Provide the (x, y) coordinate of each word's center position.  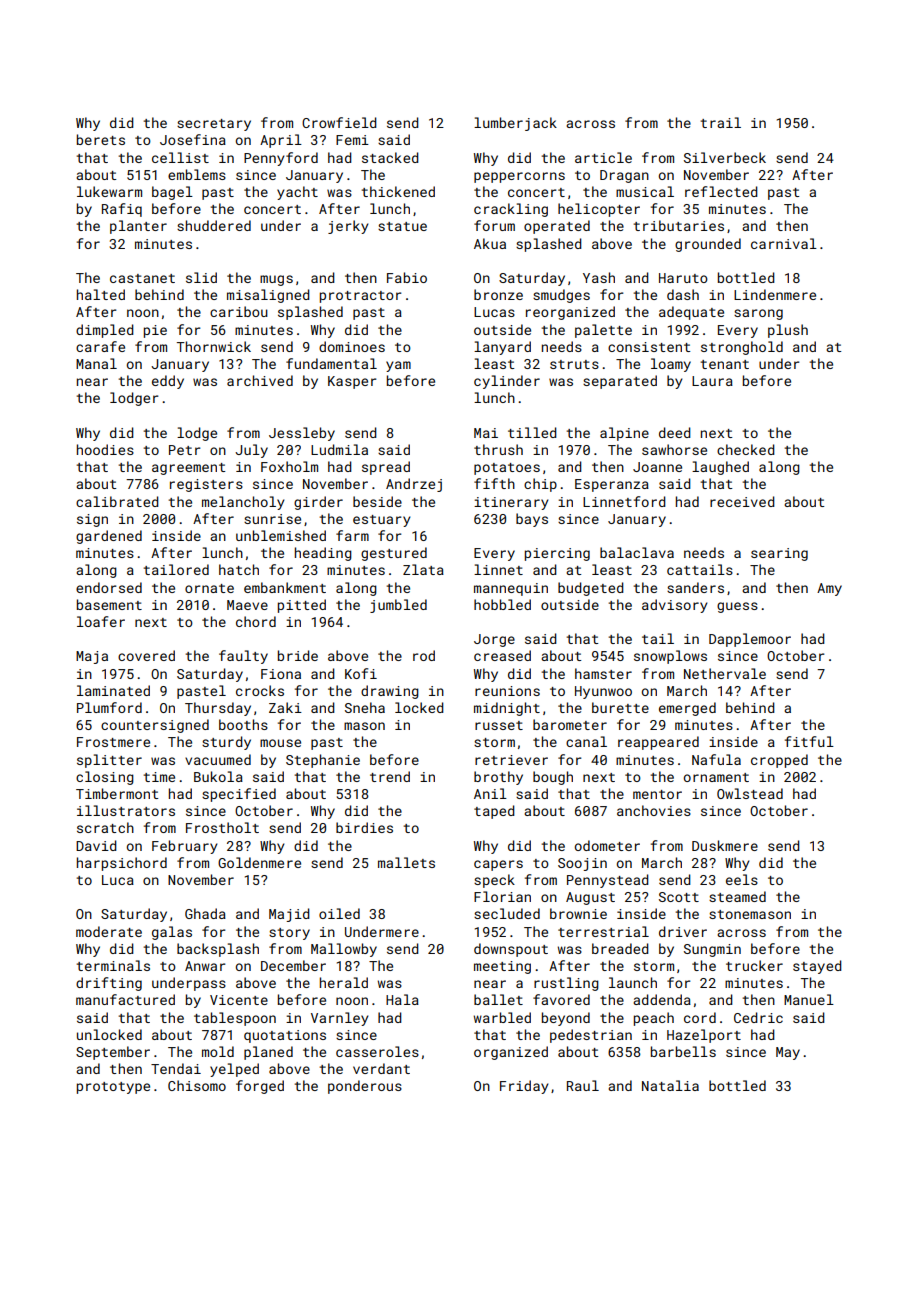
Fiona (281, 674)
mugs (276, 280)
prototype (113, 1088)
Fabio (407, 277)
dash (683, 294)
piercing (557, 554)
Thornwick (214, 346)
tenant (725, 364)
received (742, 501)
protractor (361, 297)
